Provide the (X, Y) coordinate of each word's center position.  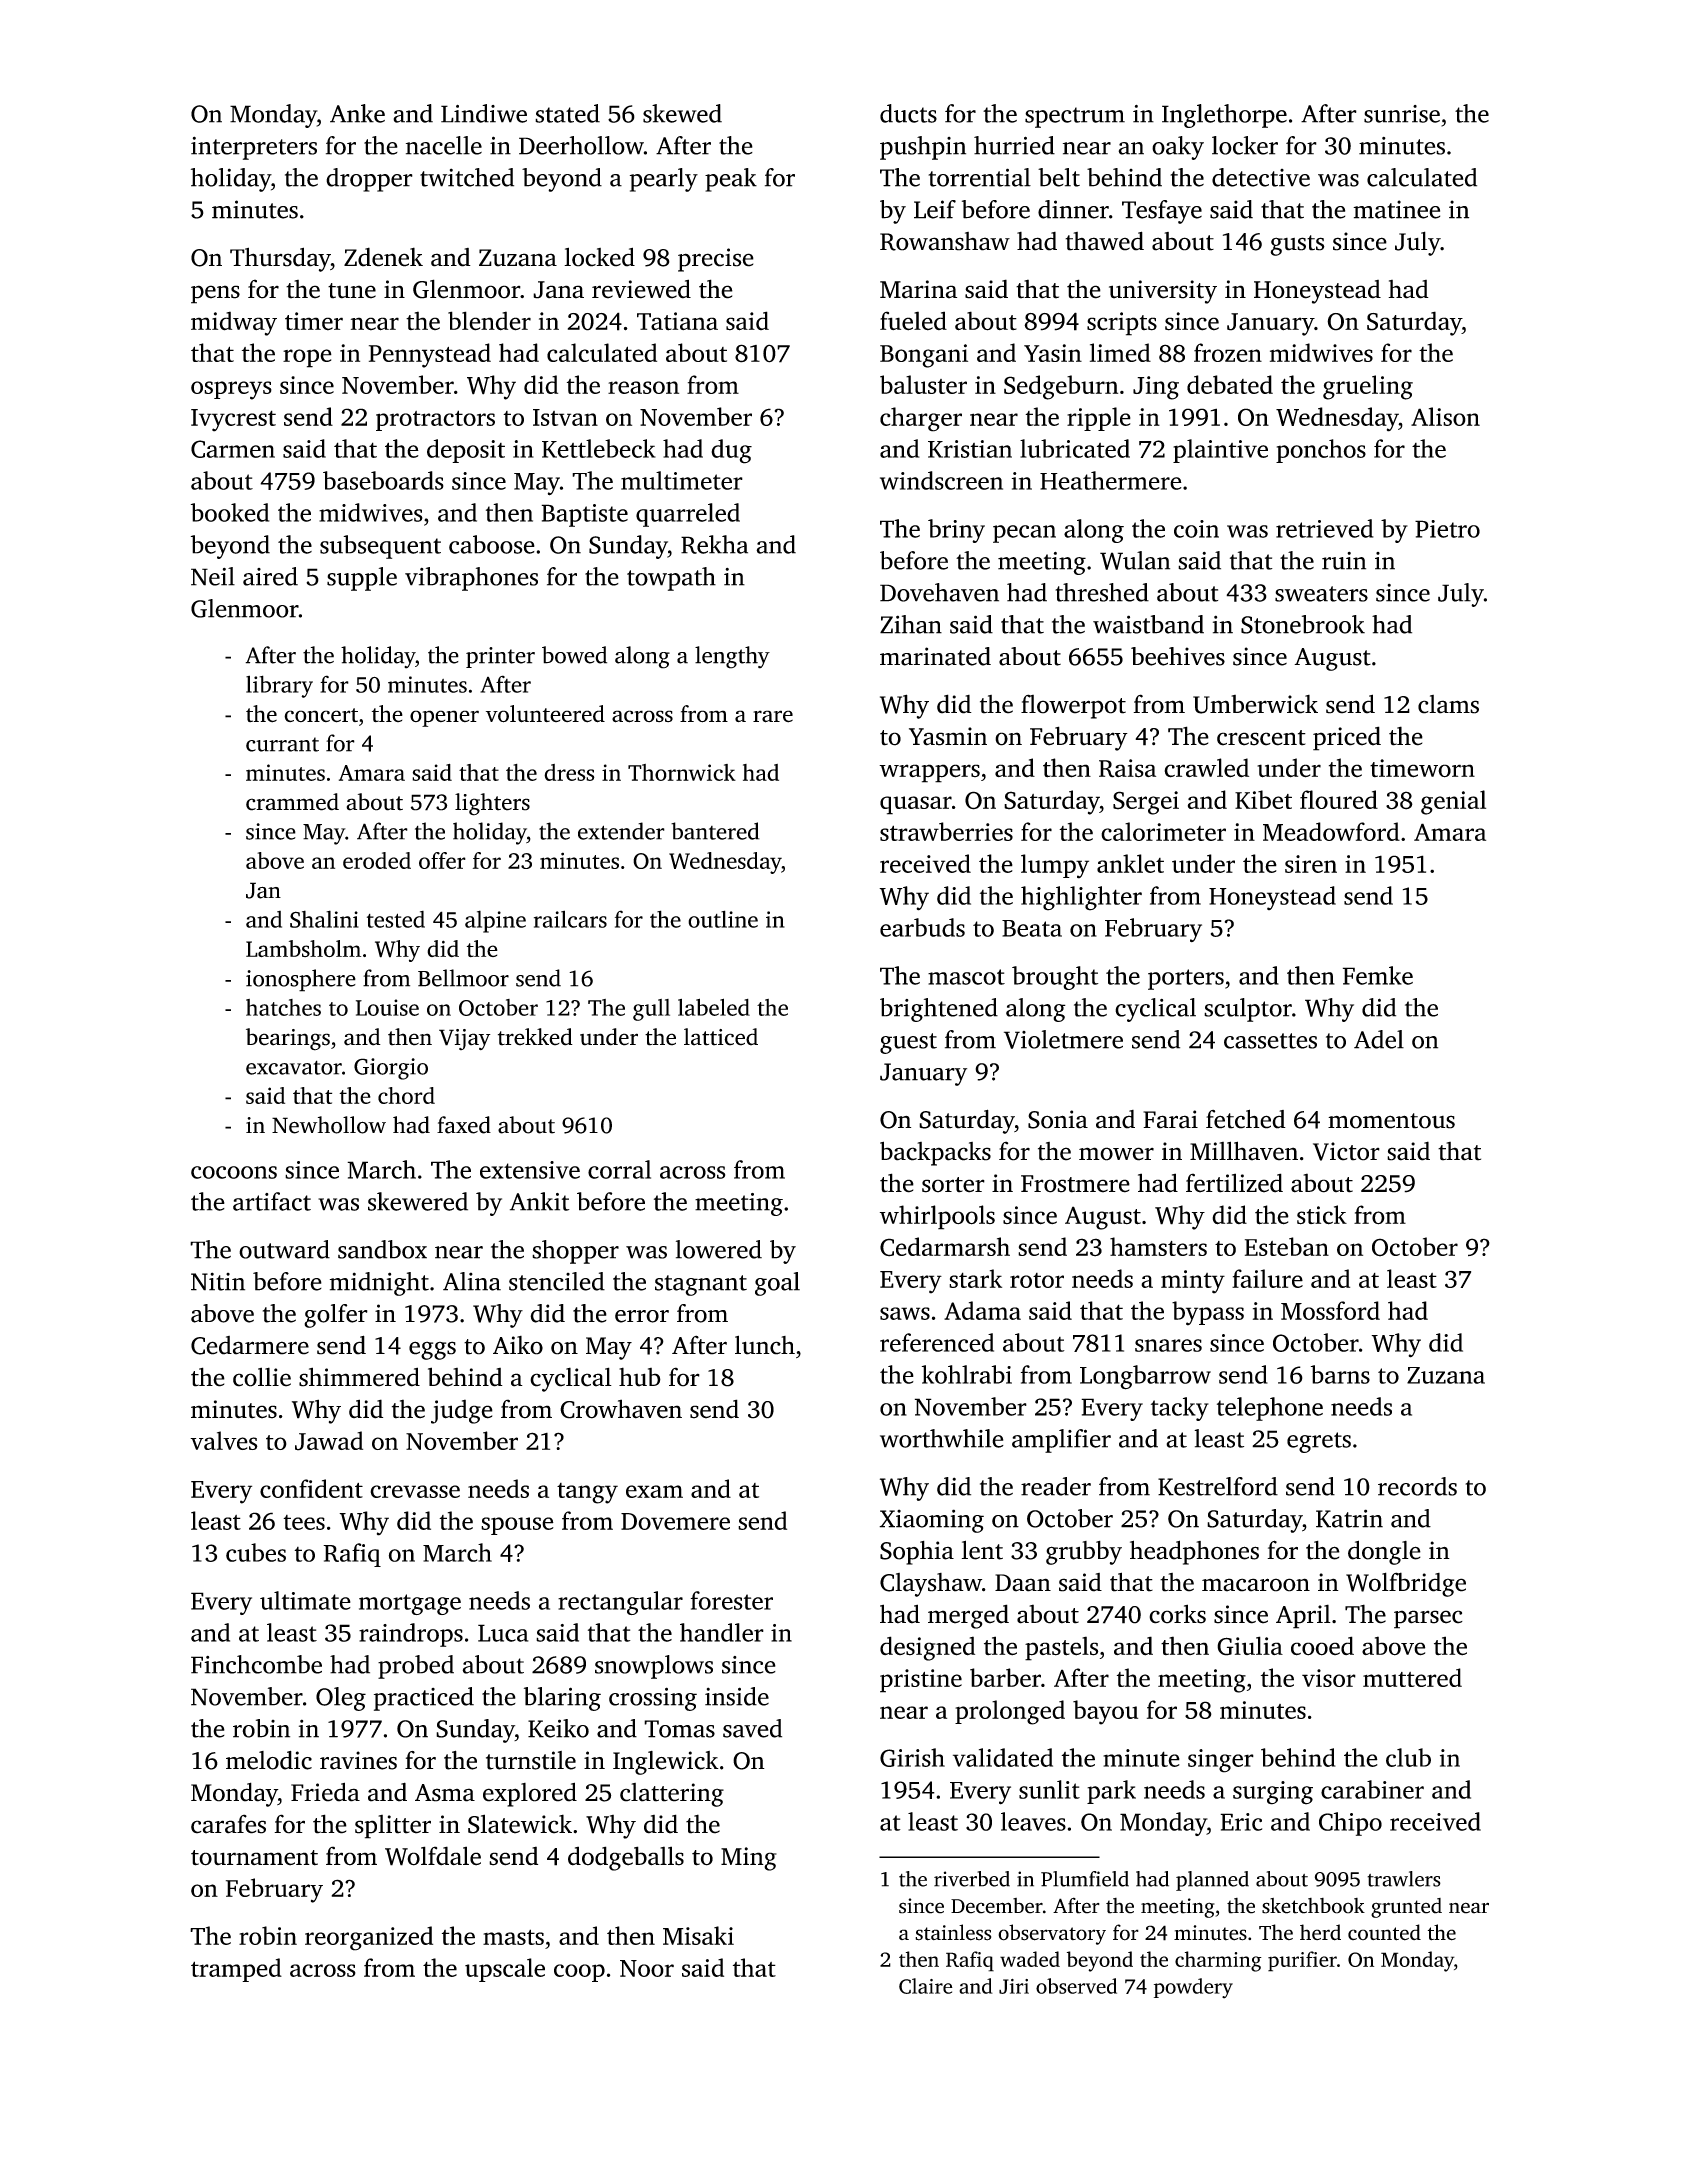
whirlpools (937, 1217)
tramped (236, 1970)
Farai (1170, 1119)
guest (908, 1043)
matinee (1396, 209)
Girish (912, 1757)
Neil (213, 576)
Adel (1379, 1039)
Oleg (341, 1699)
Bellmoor (463, 978)
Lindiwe (484, 113)
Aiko (518, 1345)
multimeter (682, 480)
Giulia (1250, 1646)
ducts (908, 113)
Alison (1445, 416)
